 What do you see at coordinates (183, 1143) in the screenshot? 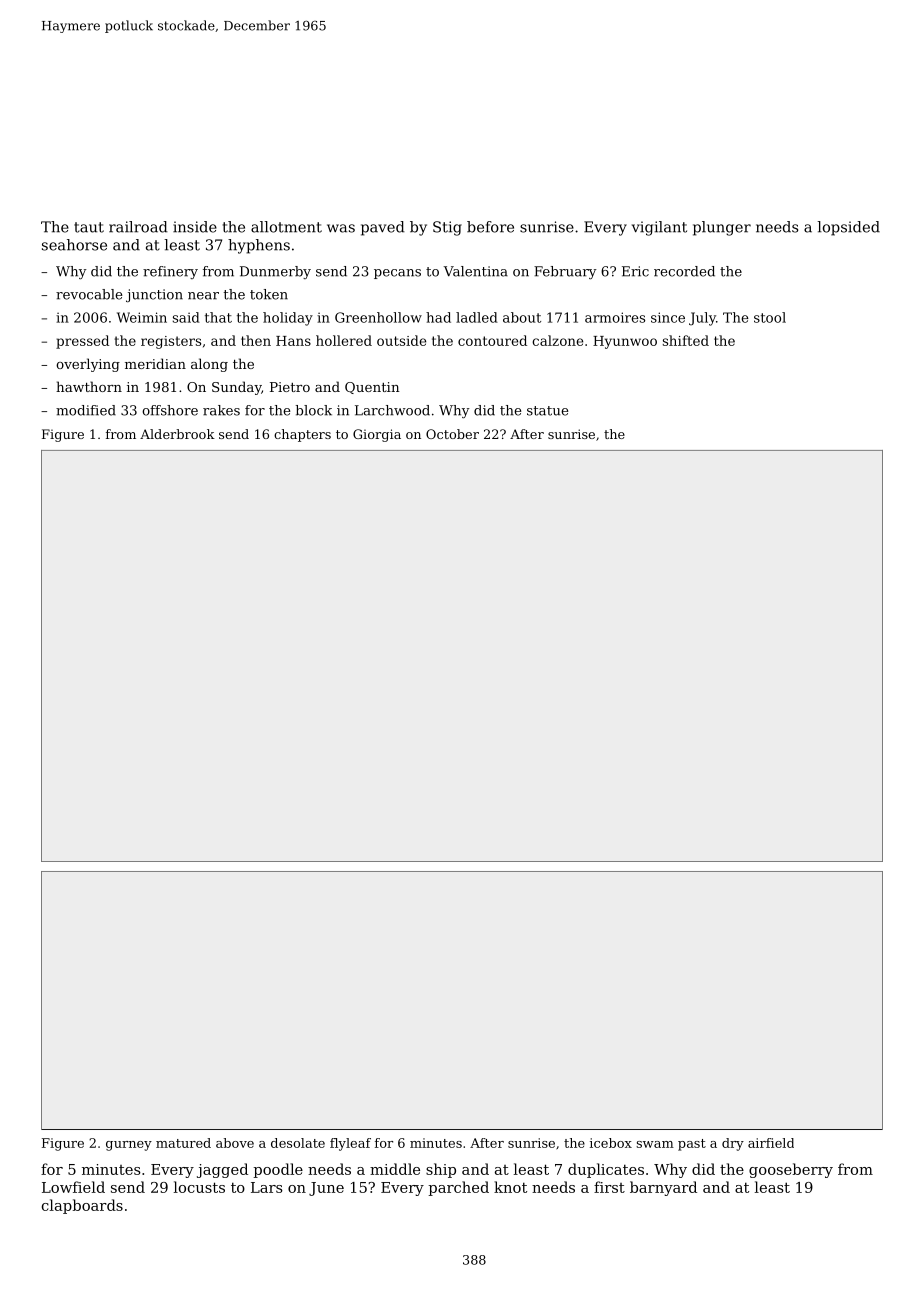
I see `matured` at bounding box center [183, 1143].
